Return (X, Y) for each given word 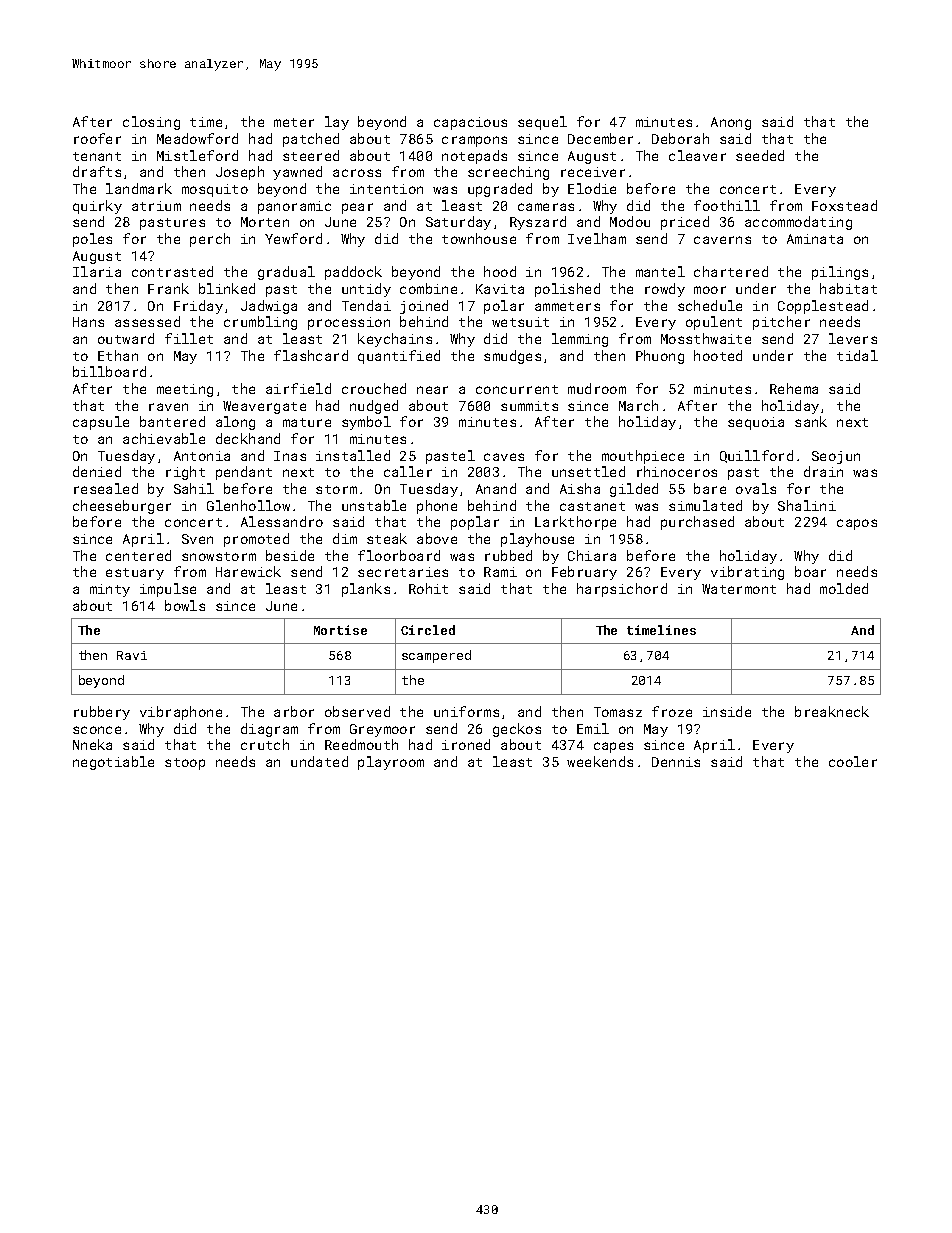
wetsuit (520, 322)
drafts (97, 171)
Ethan (118, 355)
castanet (592, 506)
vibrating (747, 573)
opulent (714, 323)
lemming (580, 340)
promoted (256, 540)
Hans (88, 322)
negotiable (113, 763)
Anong (731, 123)
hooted (718, 355)
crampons (474, 141)
